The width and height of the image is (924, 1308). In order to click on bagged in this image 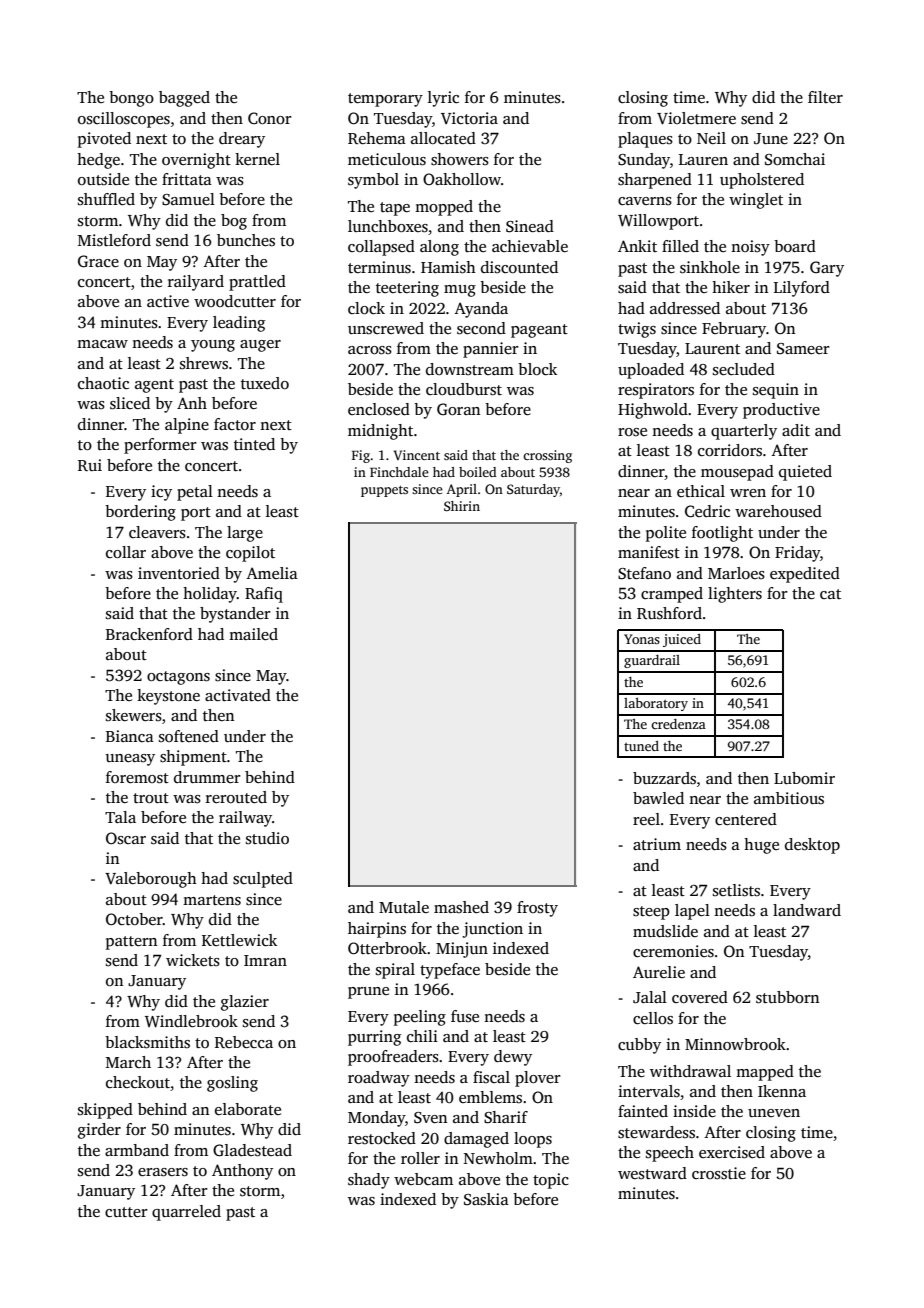, I will do `click(184, 99)`.
